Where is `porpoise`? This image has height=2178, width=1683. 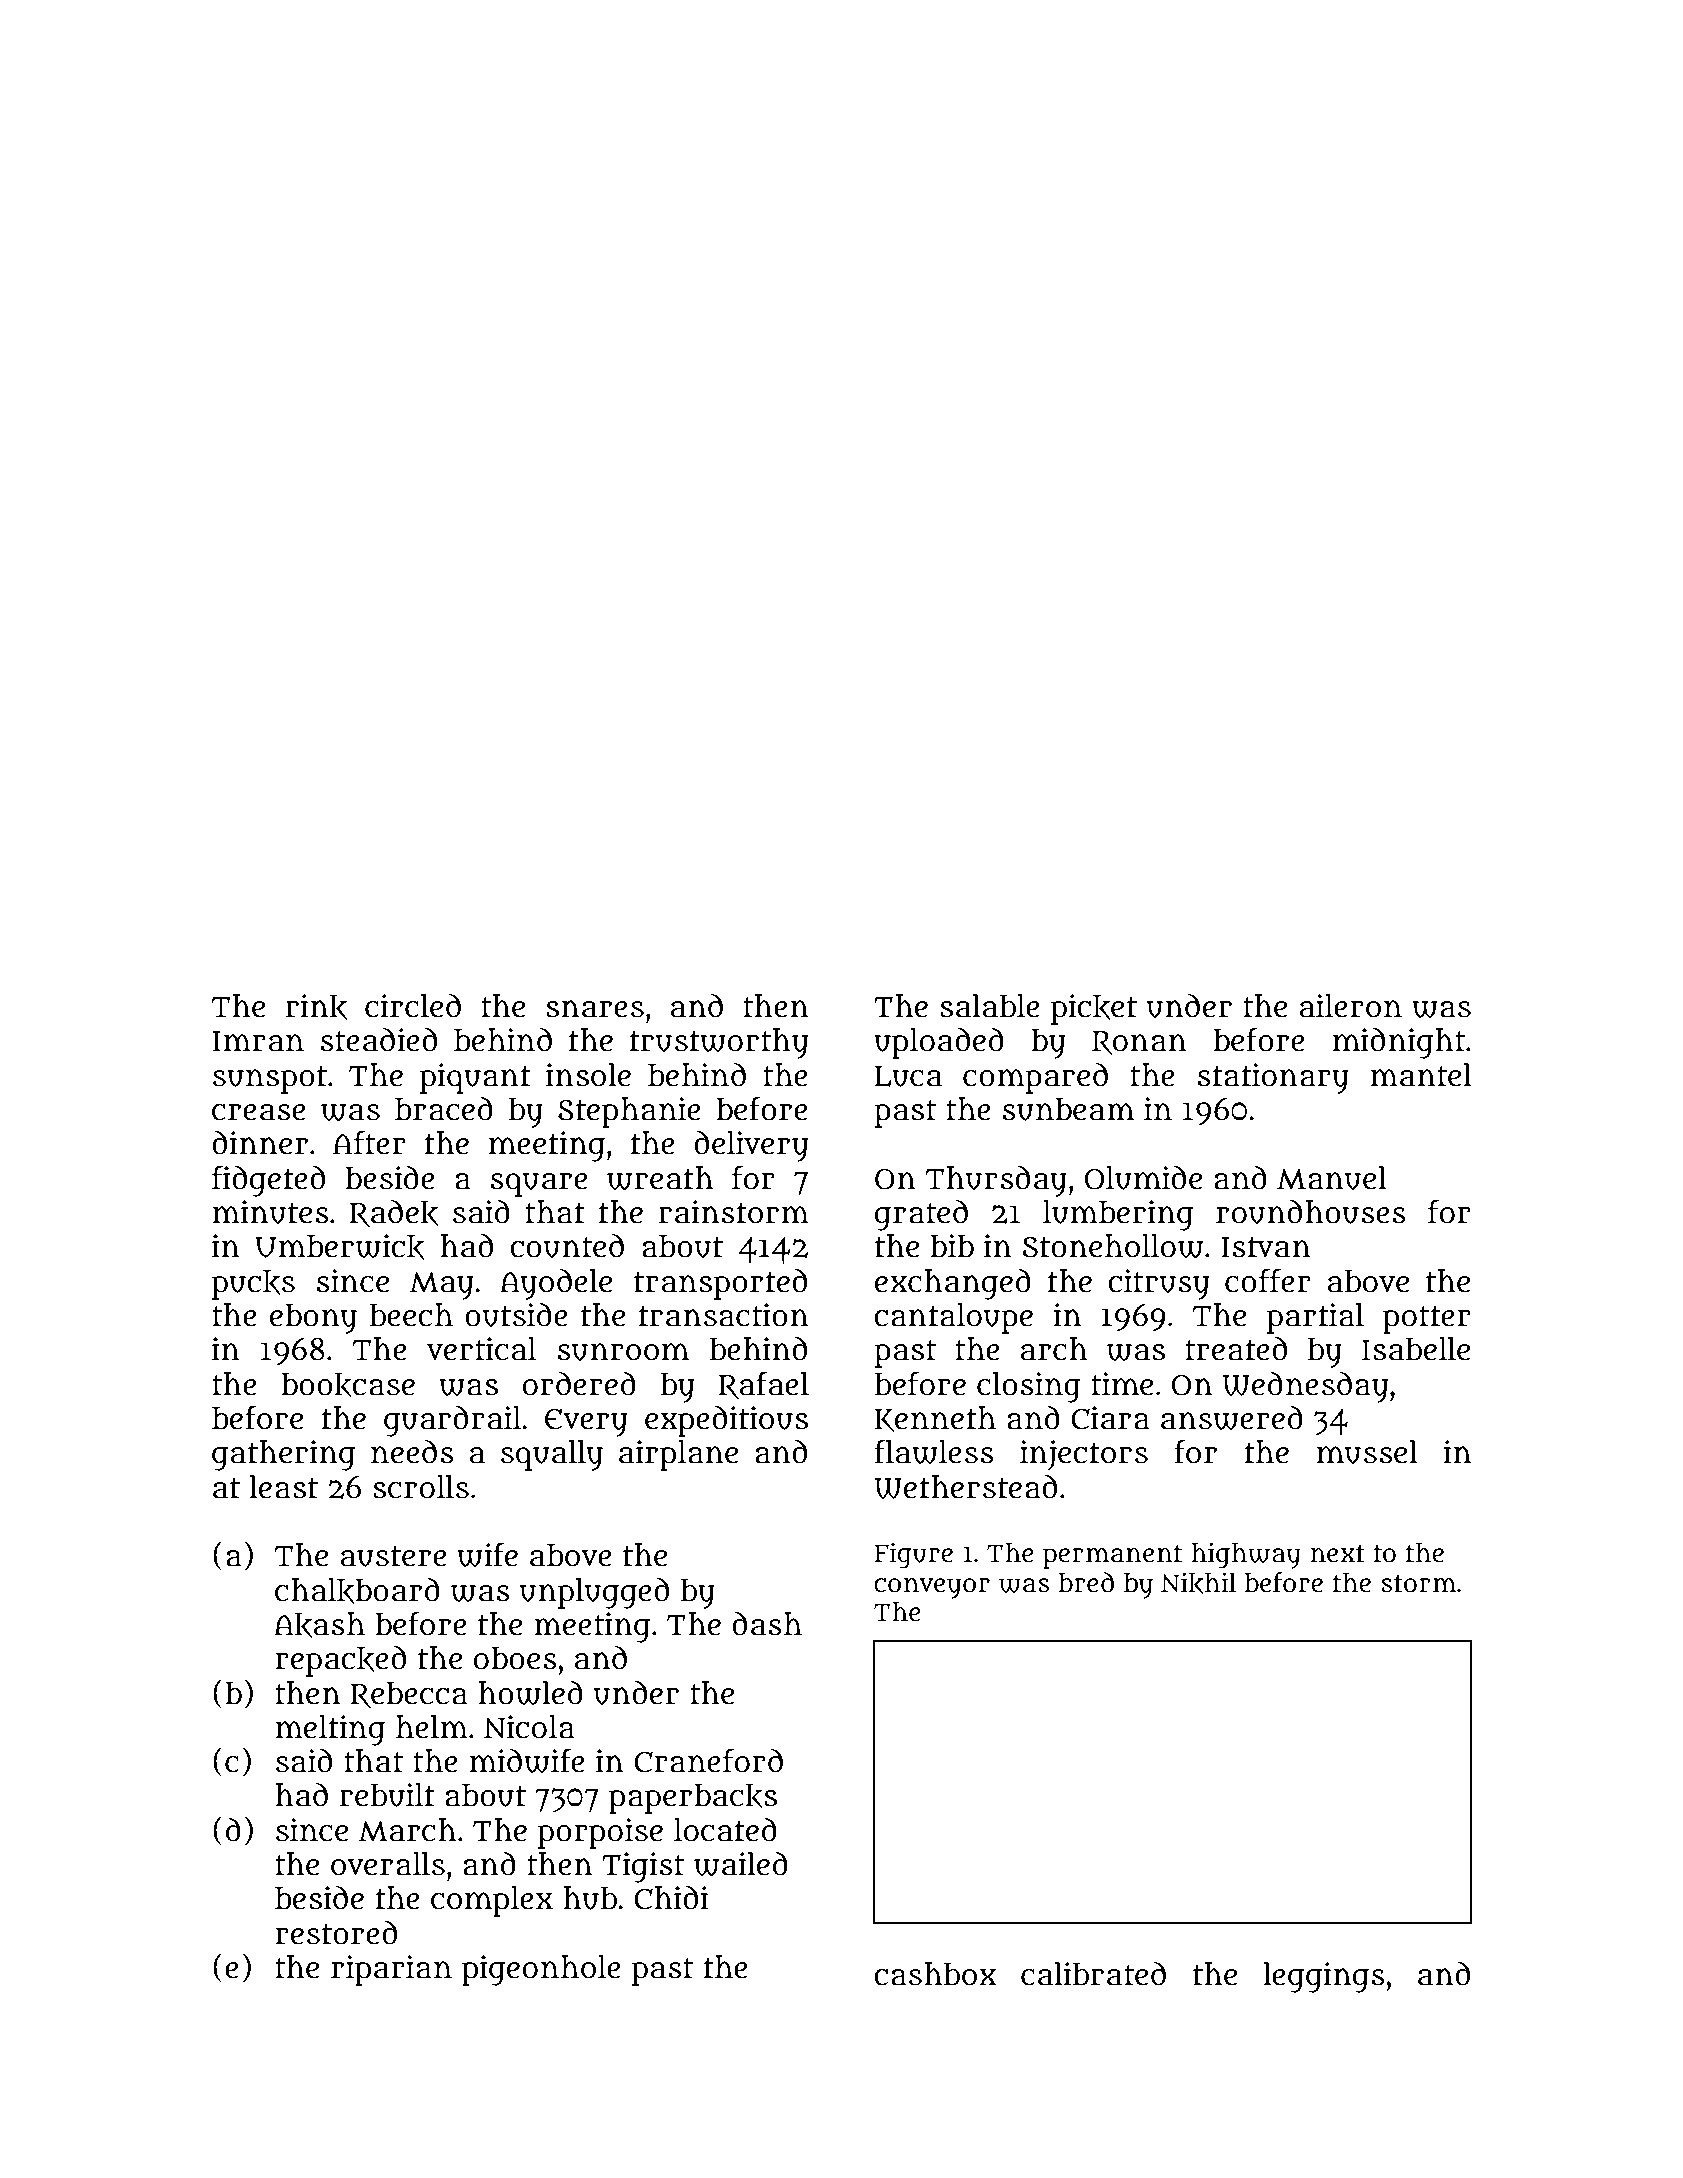 porpoise is located at coordinates (600, 1833).
